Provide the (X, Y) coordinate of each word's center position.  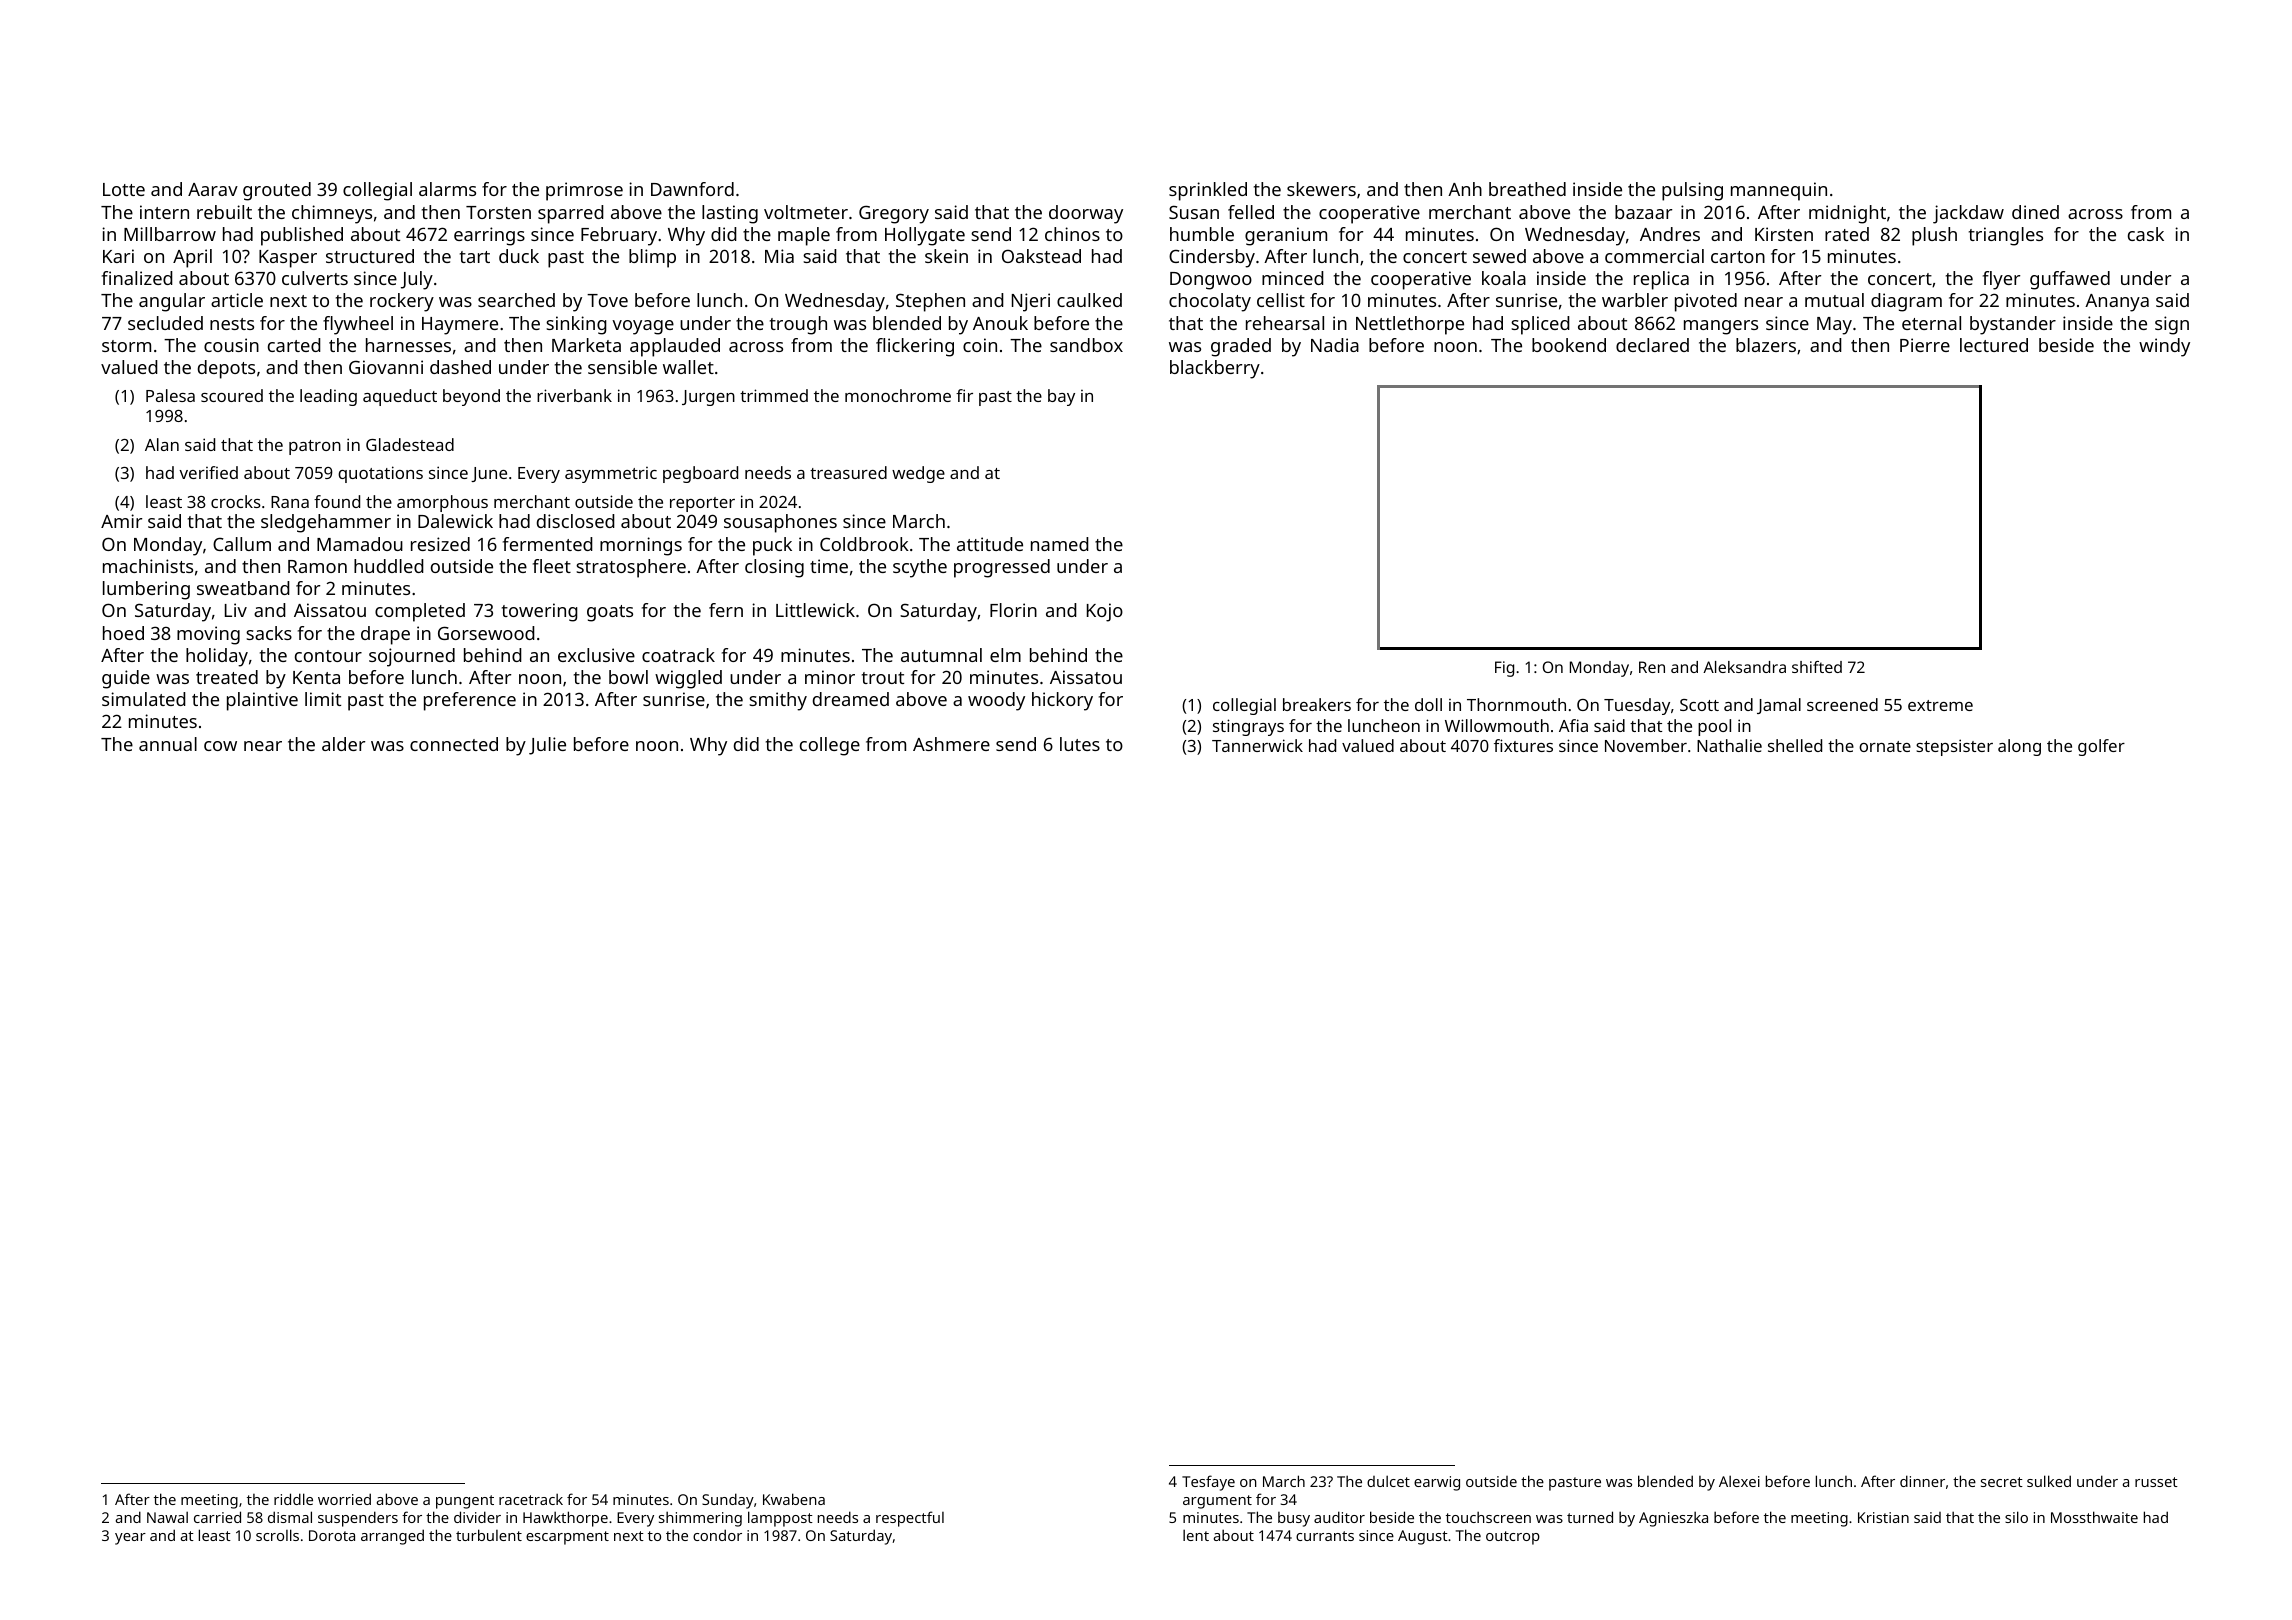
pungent (465, 1502)
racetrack (531, 1499)
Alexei (1739, 1481)
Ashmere (951, 744)
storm (126, 346)
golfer (2101, 747)
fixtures (1523, 745)
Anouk (1000, 323)
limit (323, 699)
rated (1847, 234)
